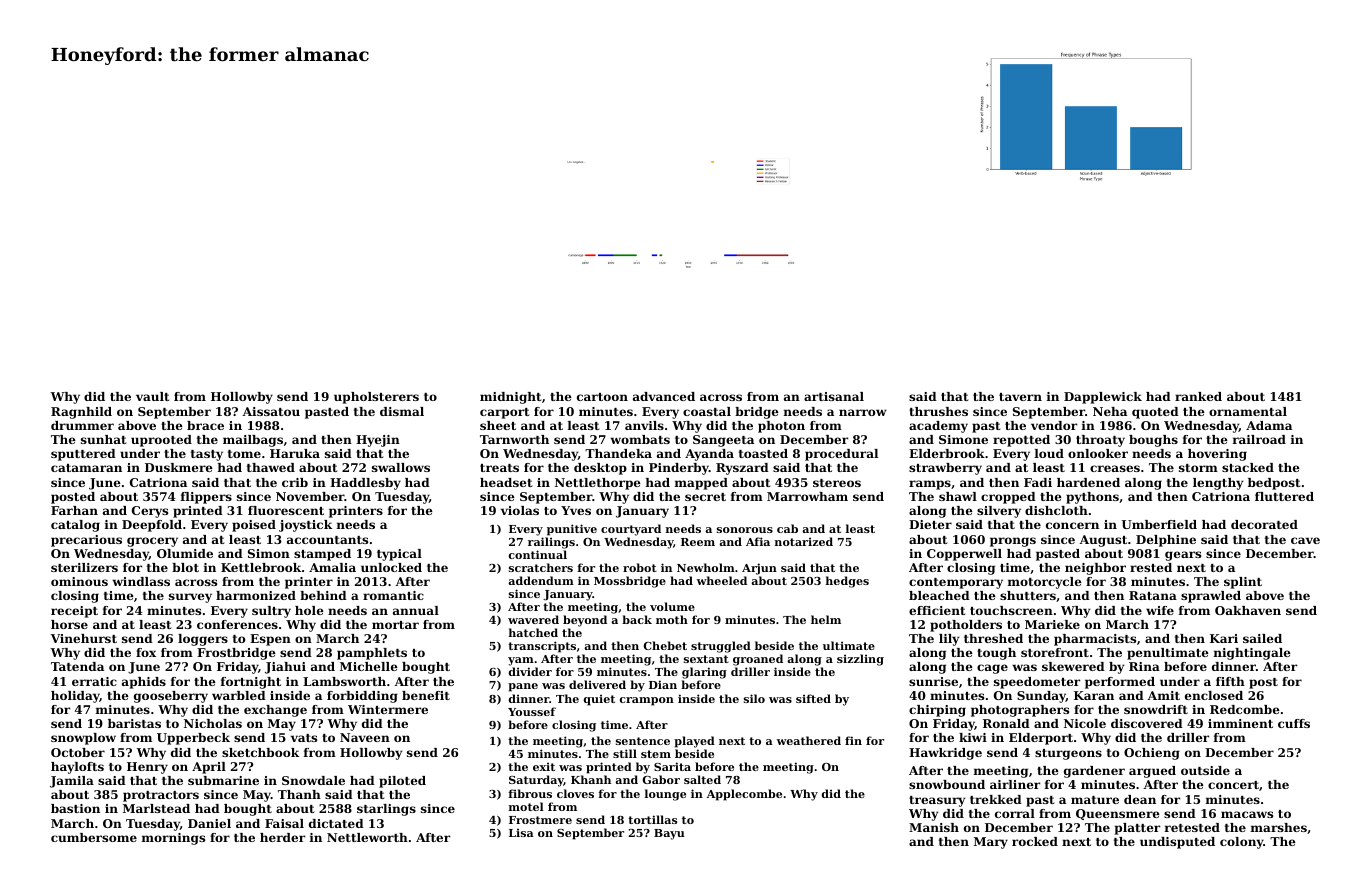 The height and width of the page is (887, 1372). I want to click on Dieter, so click(930, 524).
